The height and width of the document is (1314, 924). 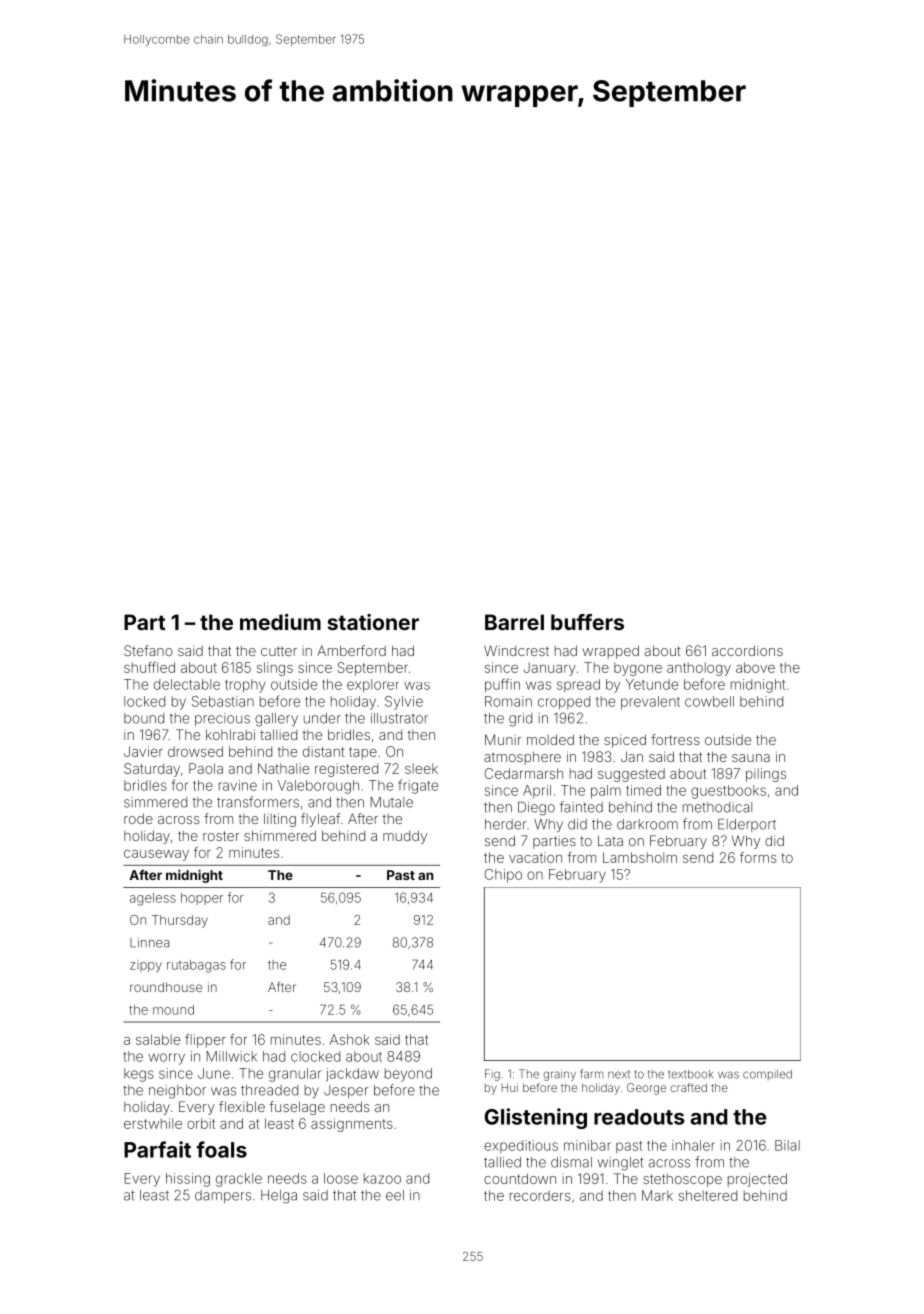 I want to click on Chipo, so click(x=503, y=876).
